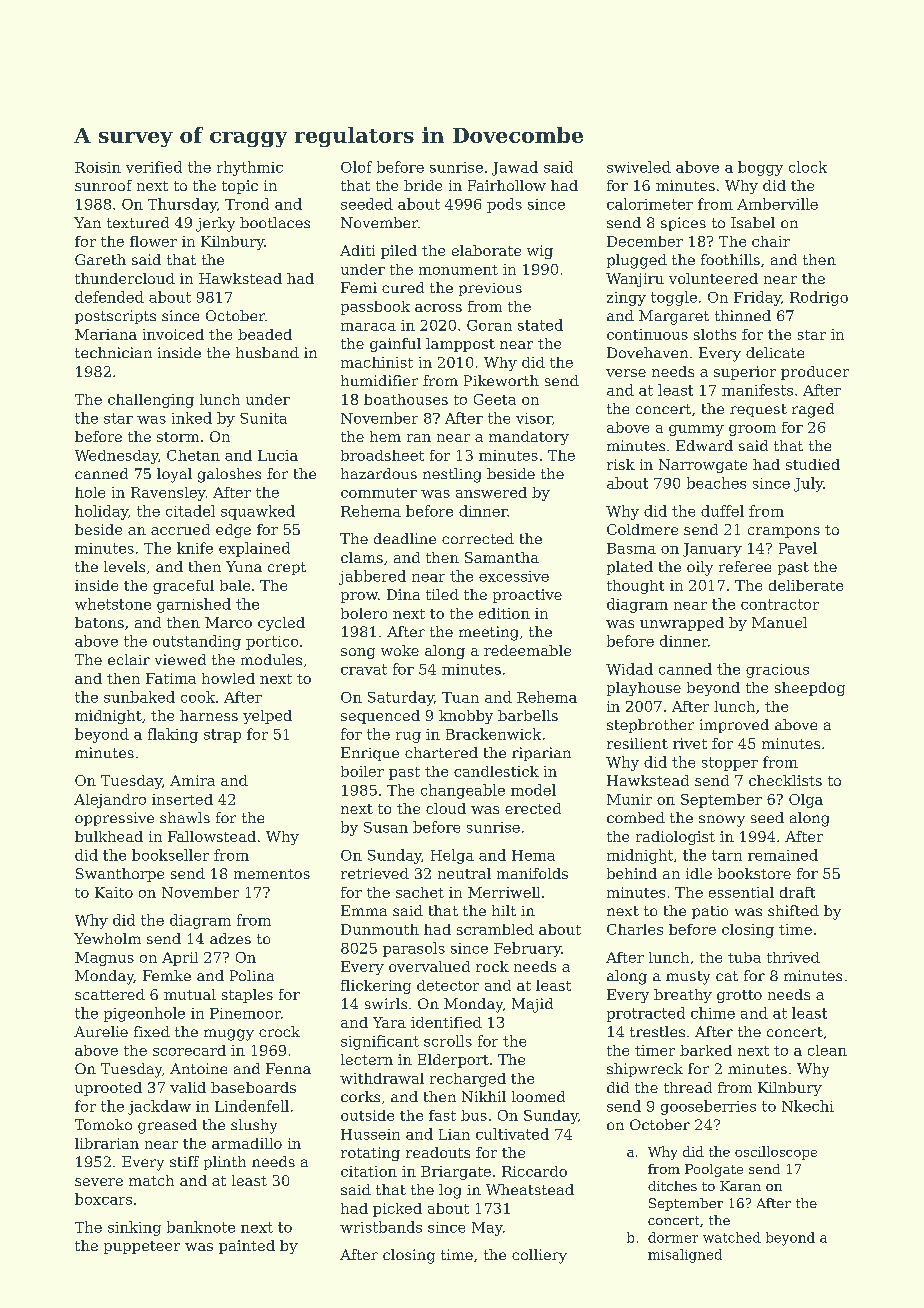 The width and height of the screenshot is (924, 1308). What do you see at coordinates (539, 1256) in the screenshot?
I see `colliery` at bounding box center [539, 1256].
